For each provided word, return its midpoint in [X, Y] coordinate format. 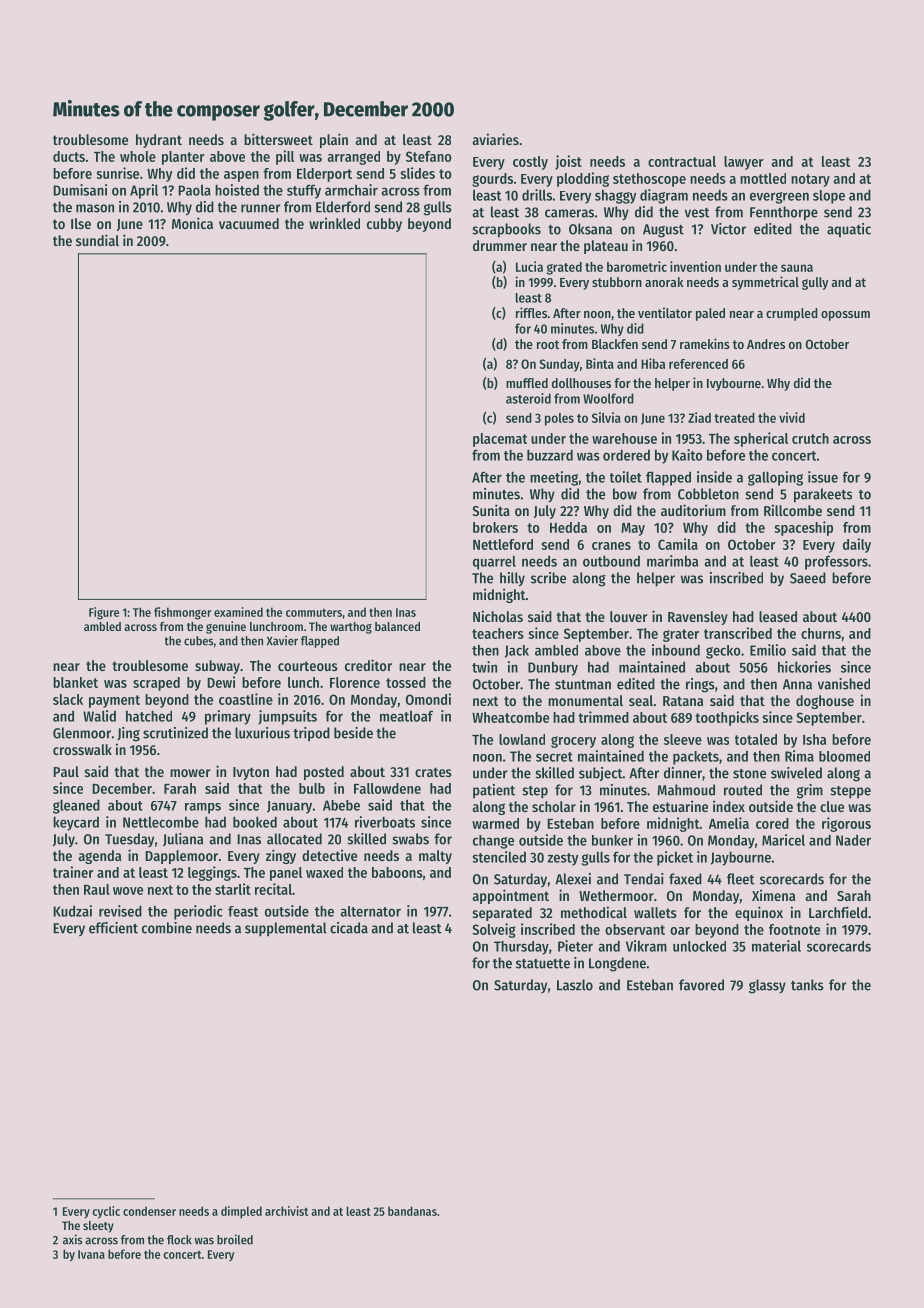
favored [701, 985]
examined [238, 612]
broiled [235, 1239]
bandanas [412, 1211]
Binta [600, 363]
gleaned [76, 807]
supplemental [286, 929]
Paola [194, 190]
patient [494, 791]
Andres [766, 344]
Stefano [429, 156]
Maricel [783, 840]
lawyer [744, 163]
